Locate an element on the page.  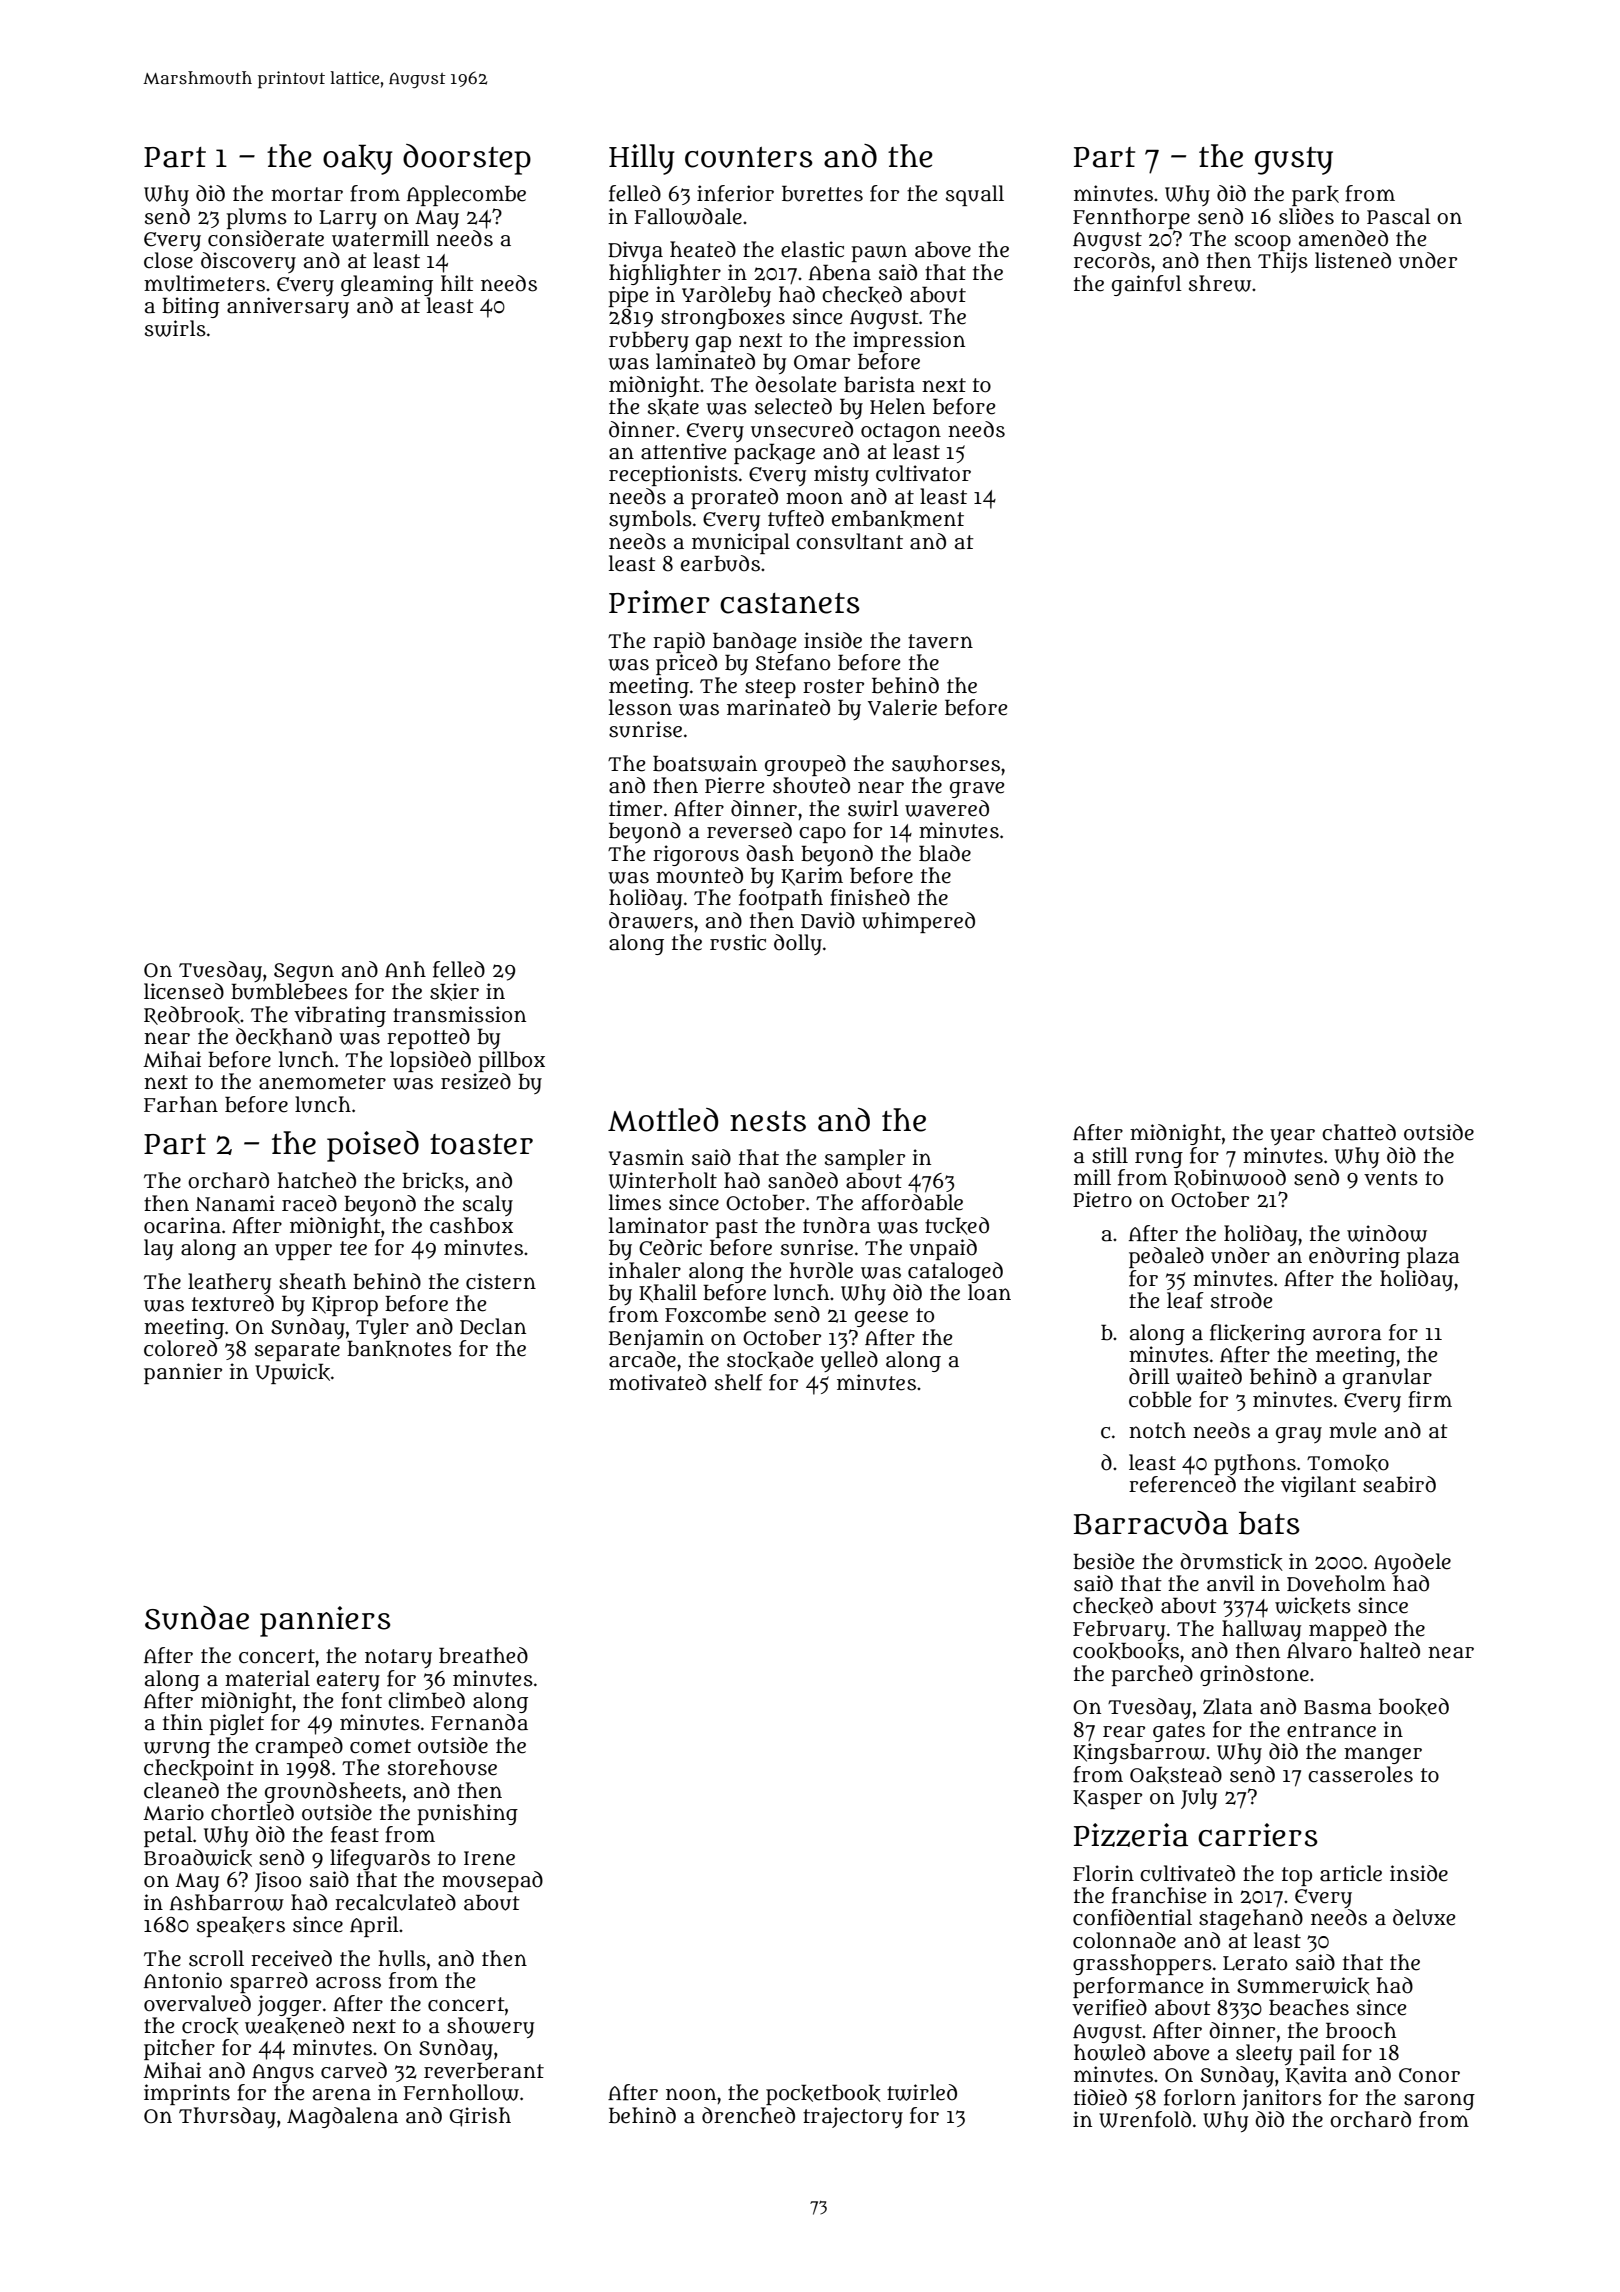
beside is located at coordinates (1103, 1561).
